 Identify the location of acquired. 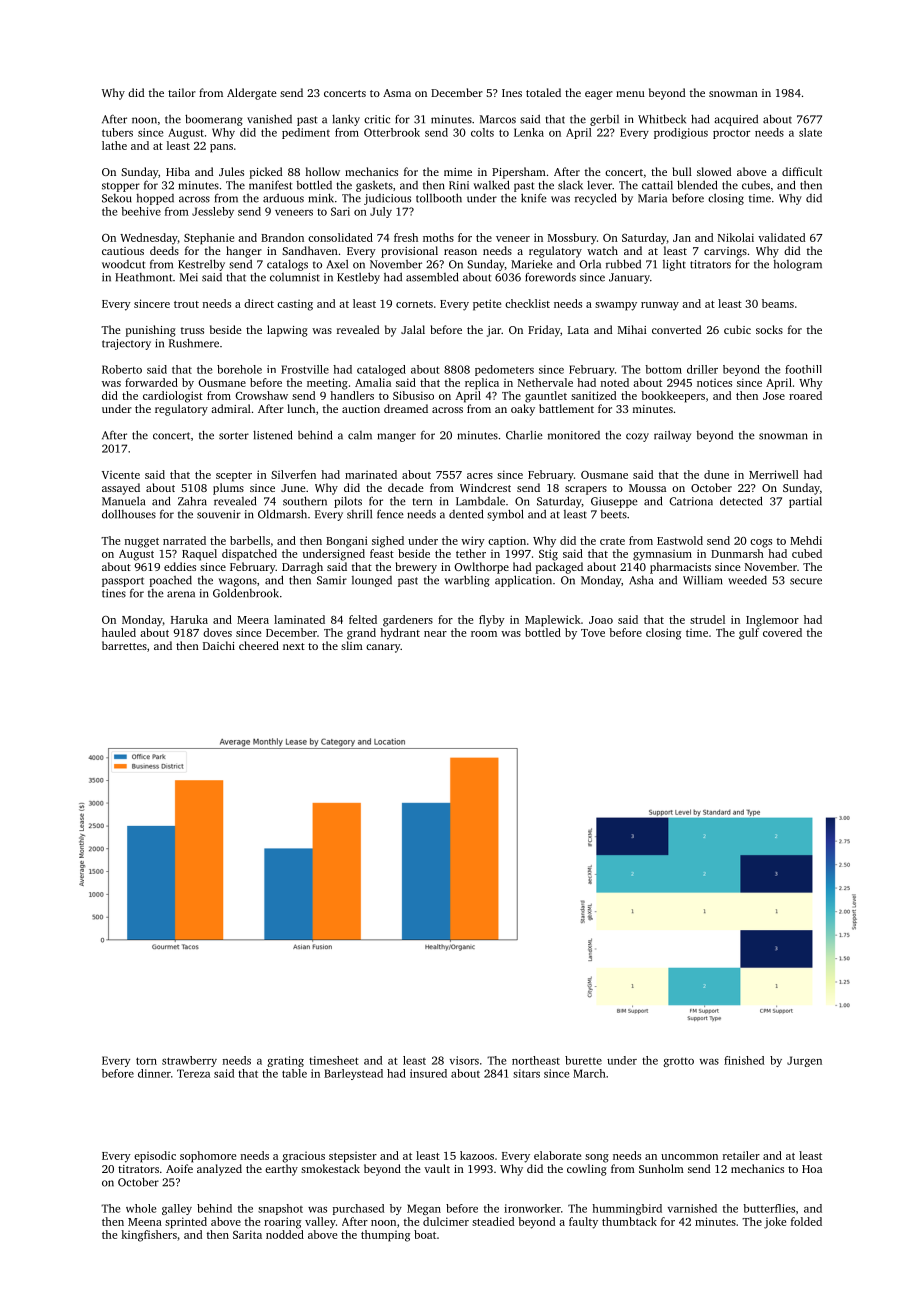
(736, 120).
